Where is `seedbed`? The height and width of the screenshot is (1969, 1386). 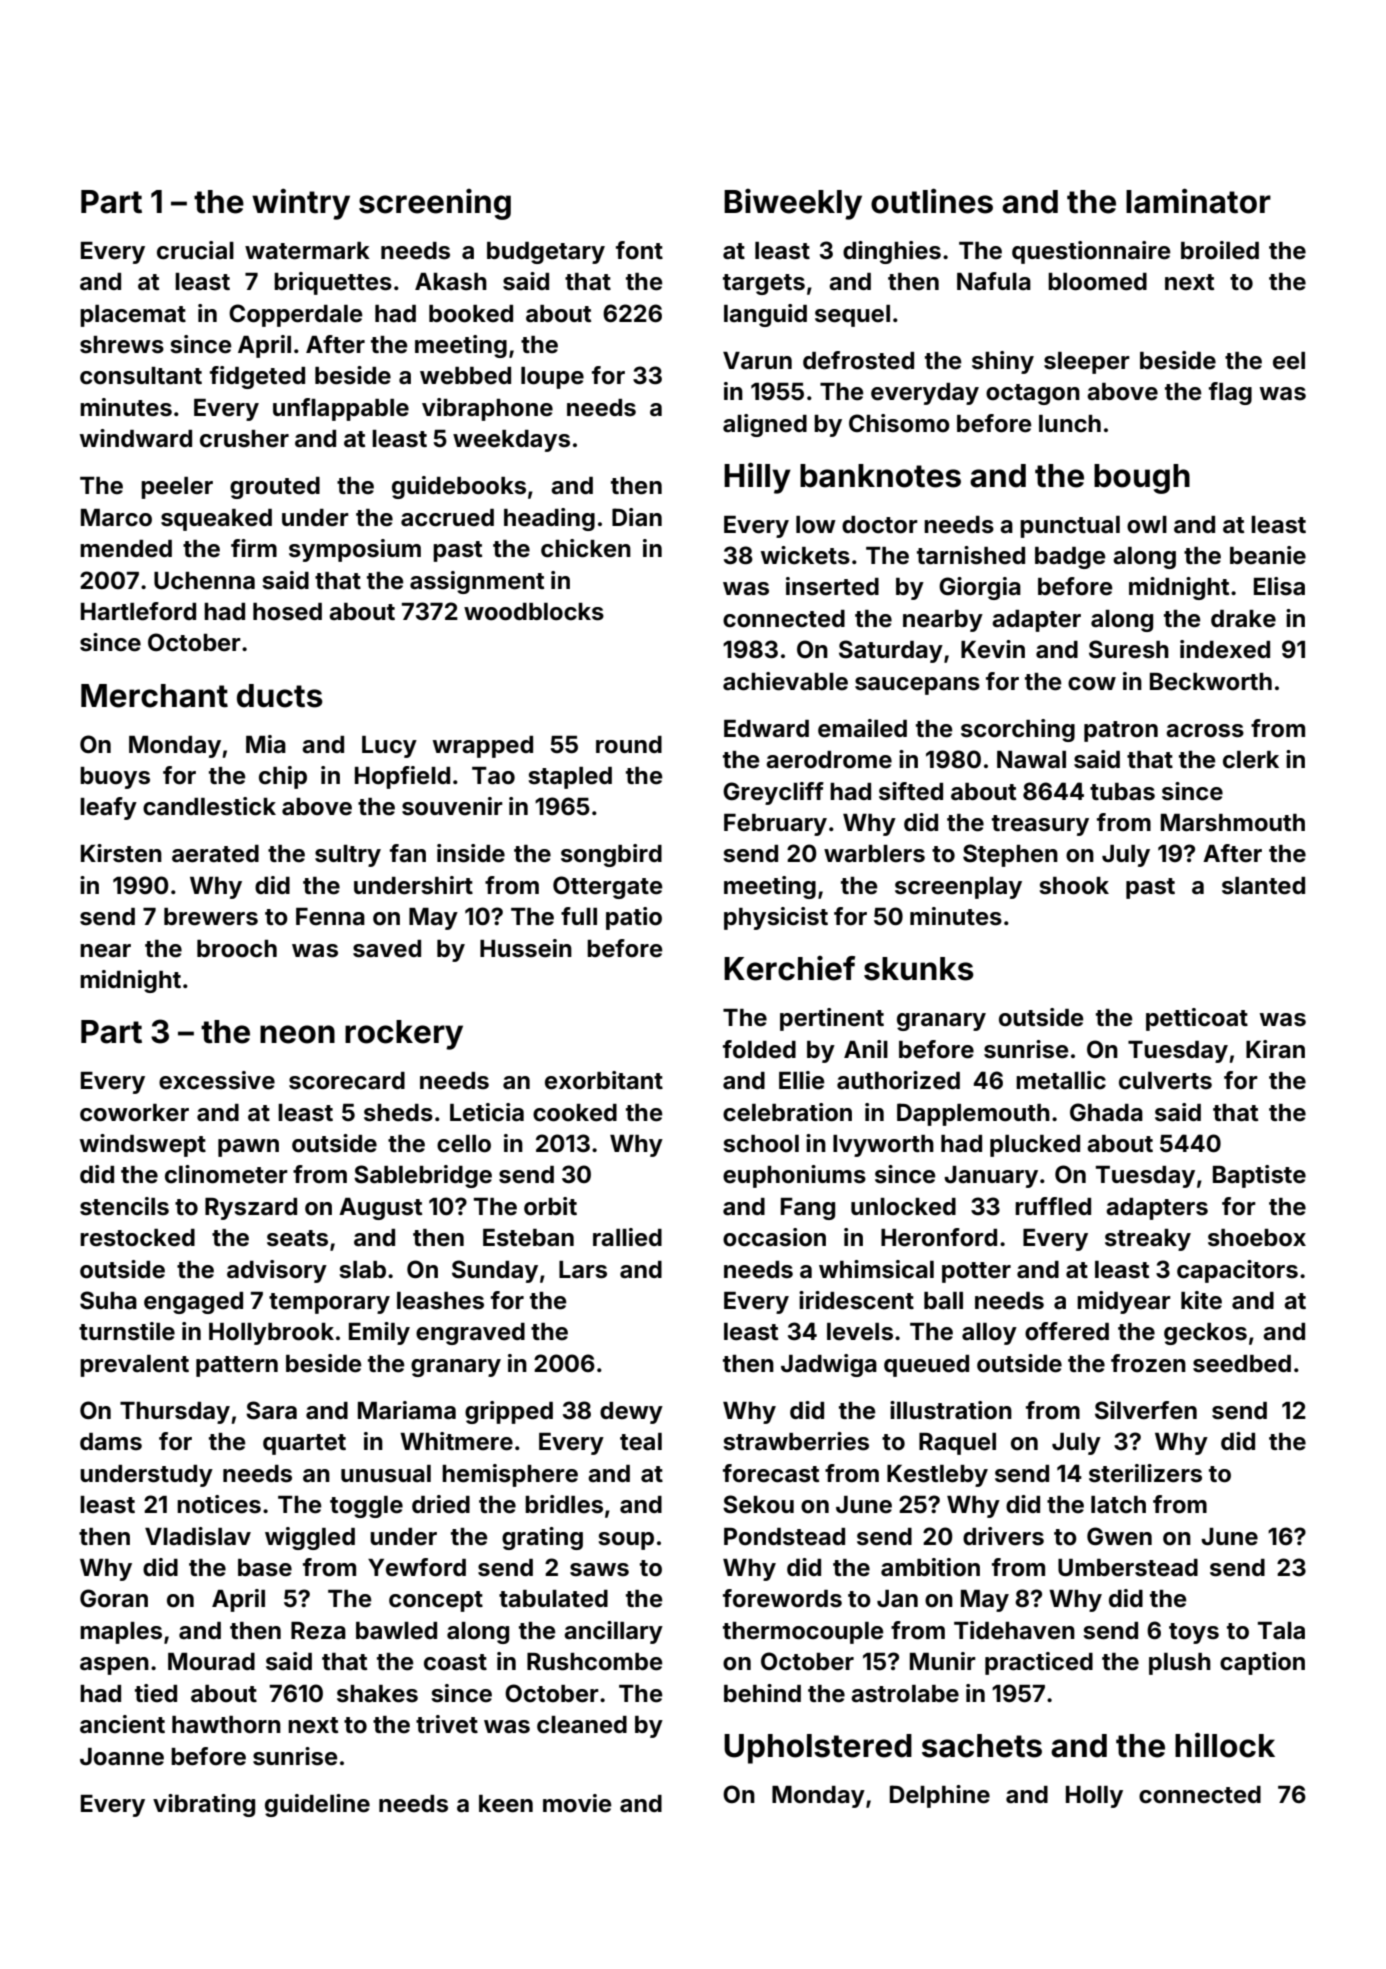
seedbed is located at coordinates (1242, 1364).
